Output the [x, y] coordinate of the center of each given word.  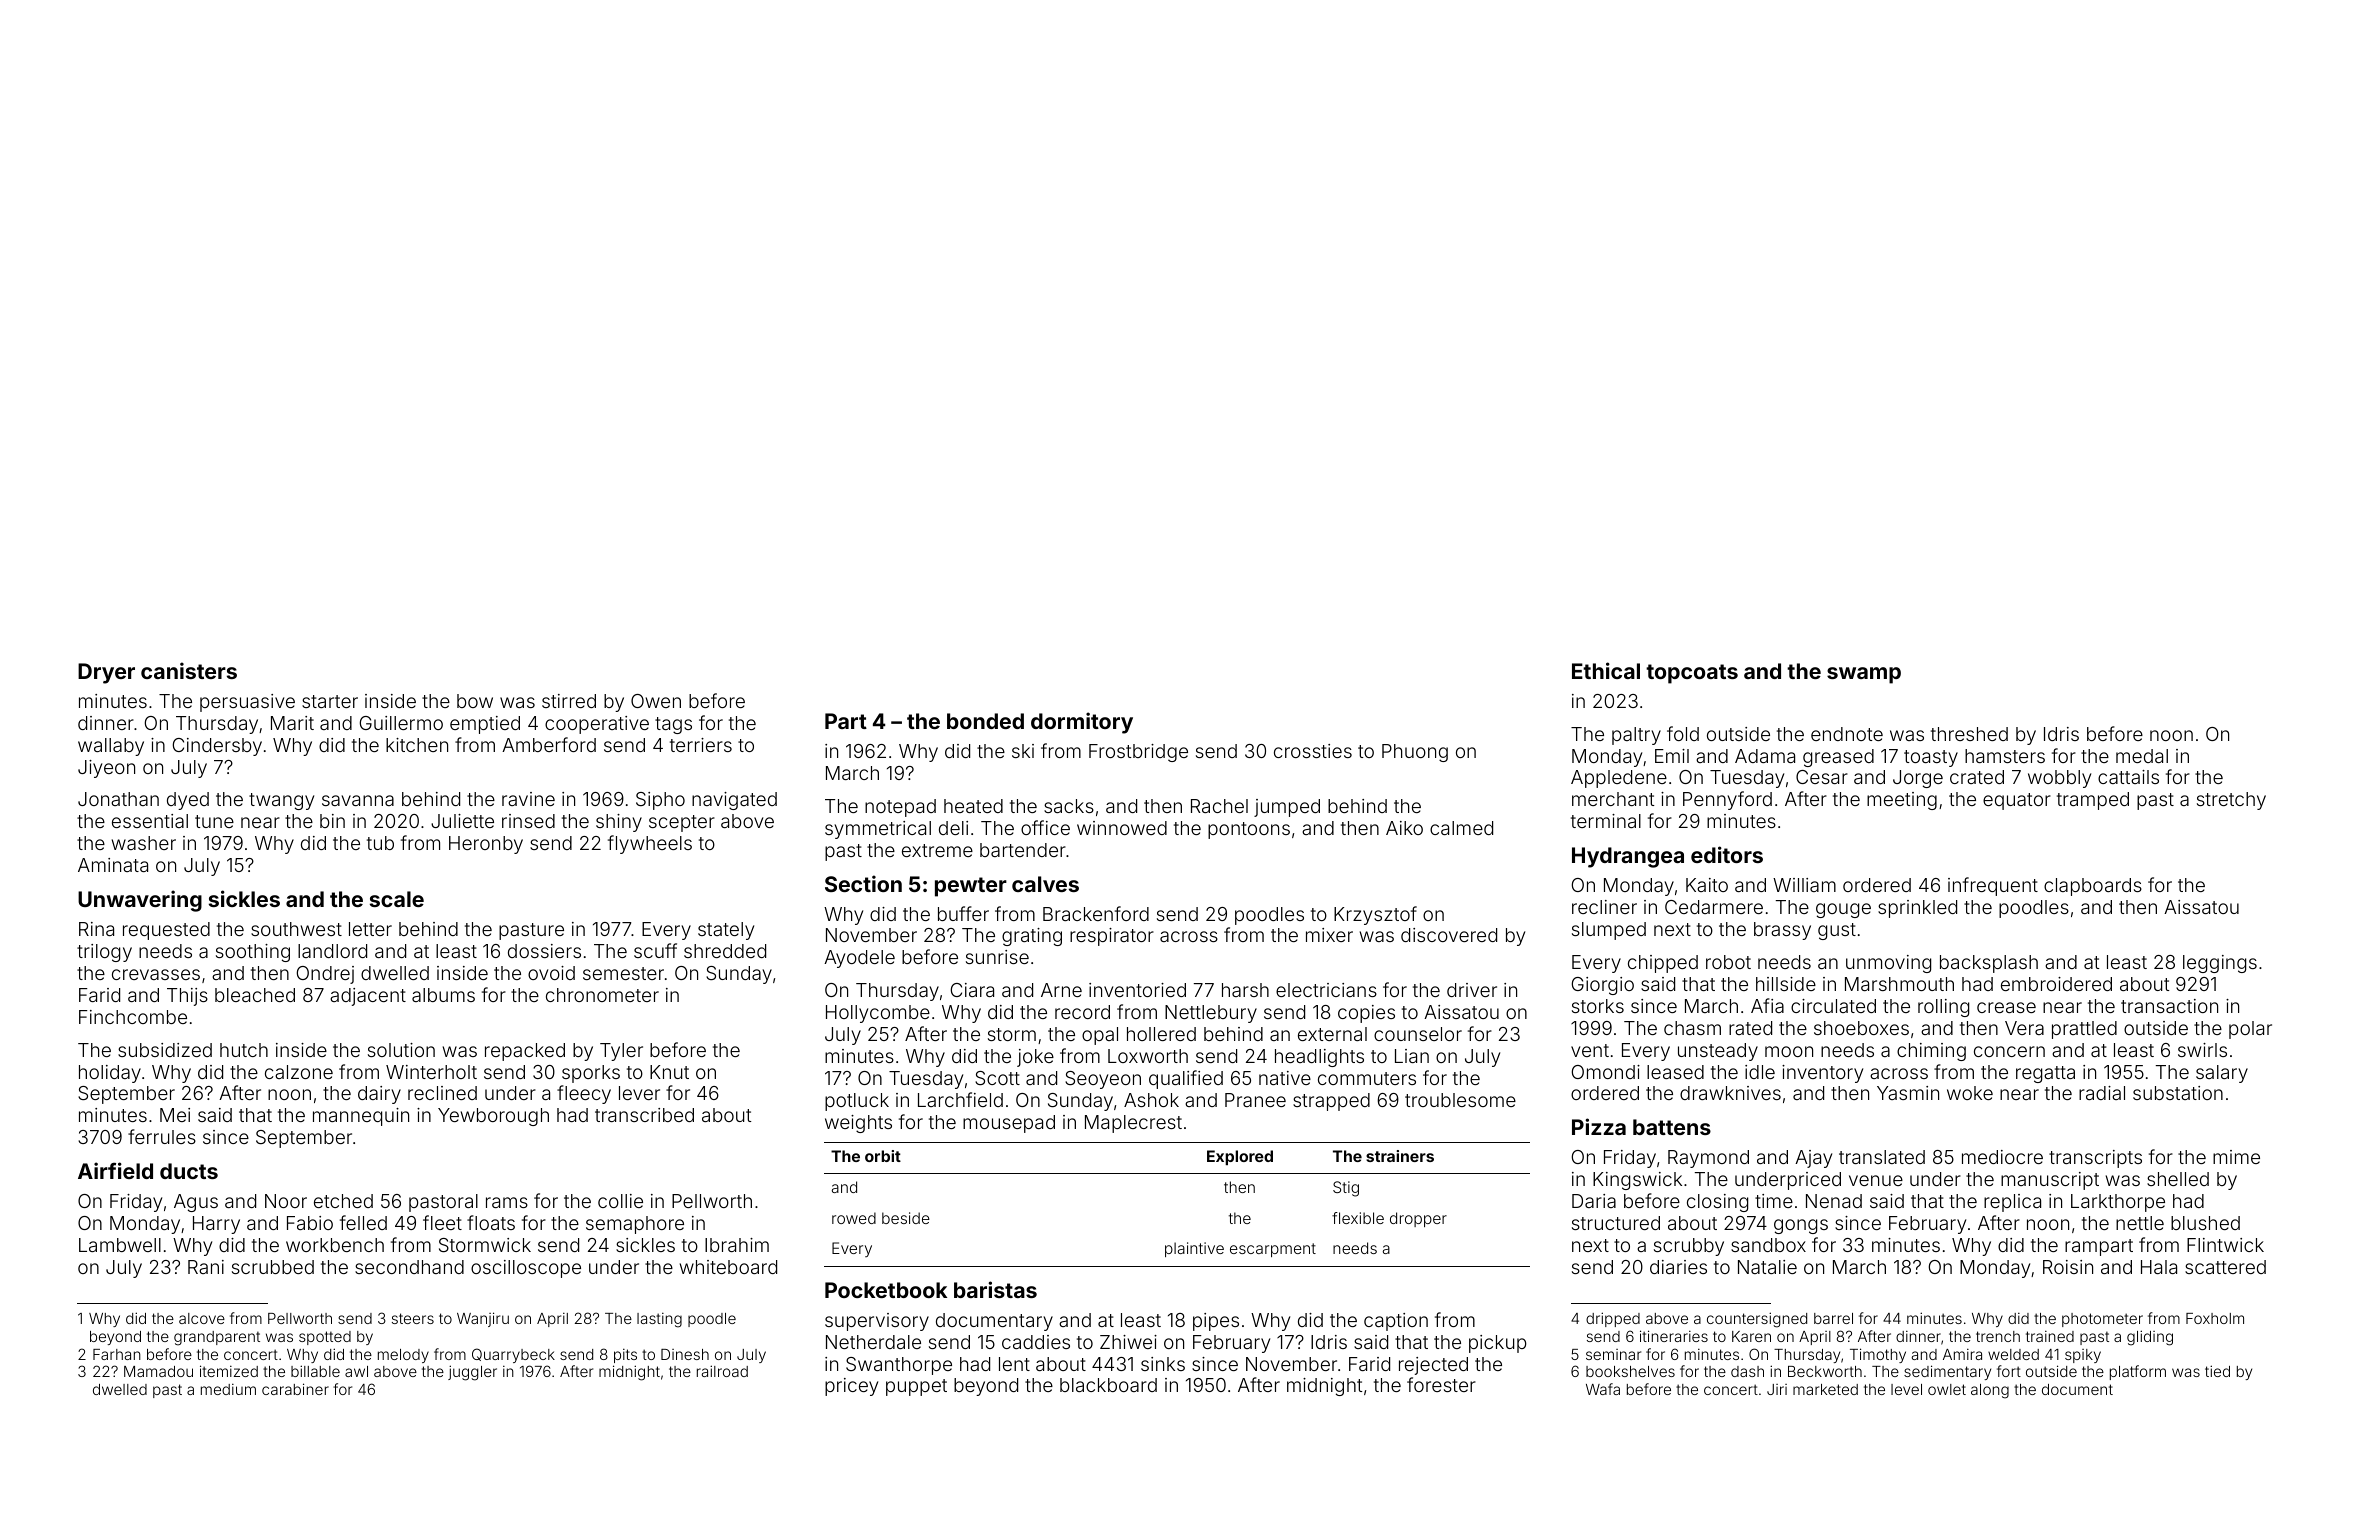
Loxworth [1148, 1056]
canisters [189, 670]
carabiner [295, 1389]
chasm [1692, 1028]
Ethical [1606, 670]
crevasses [156, 974]
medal [2142, 756]
